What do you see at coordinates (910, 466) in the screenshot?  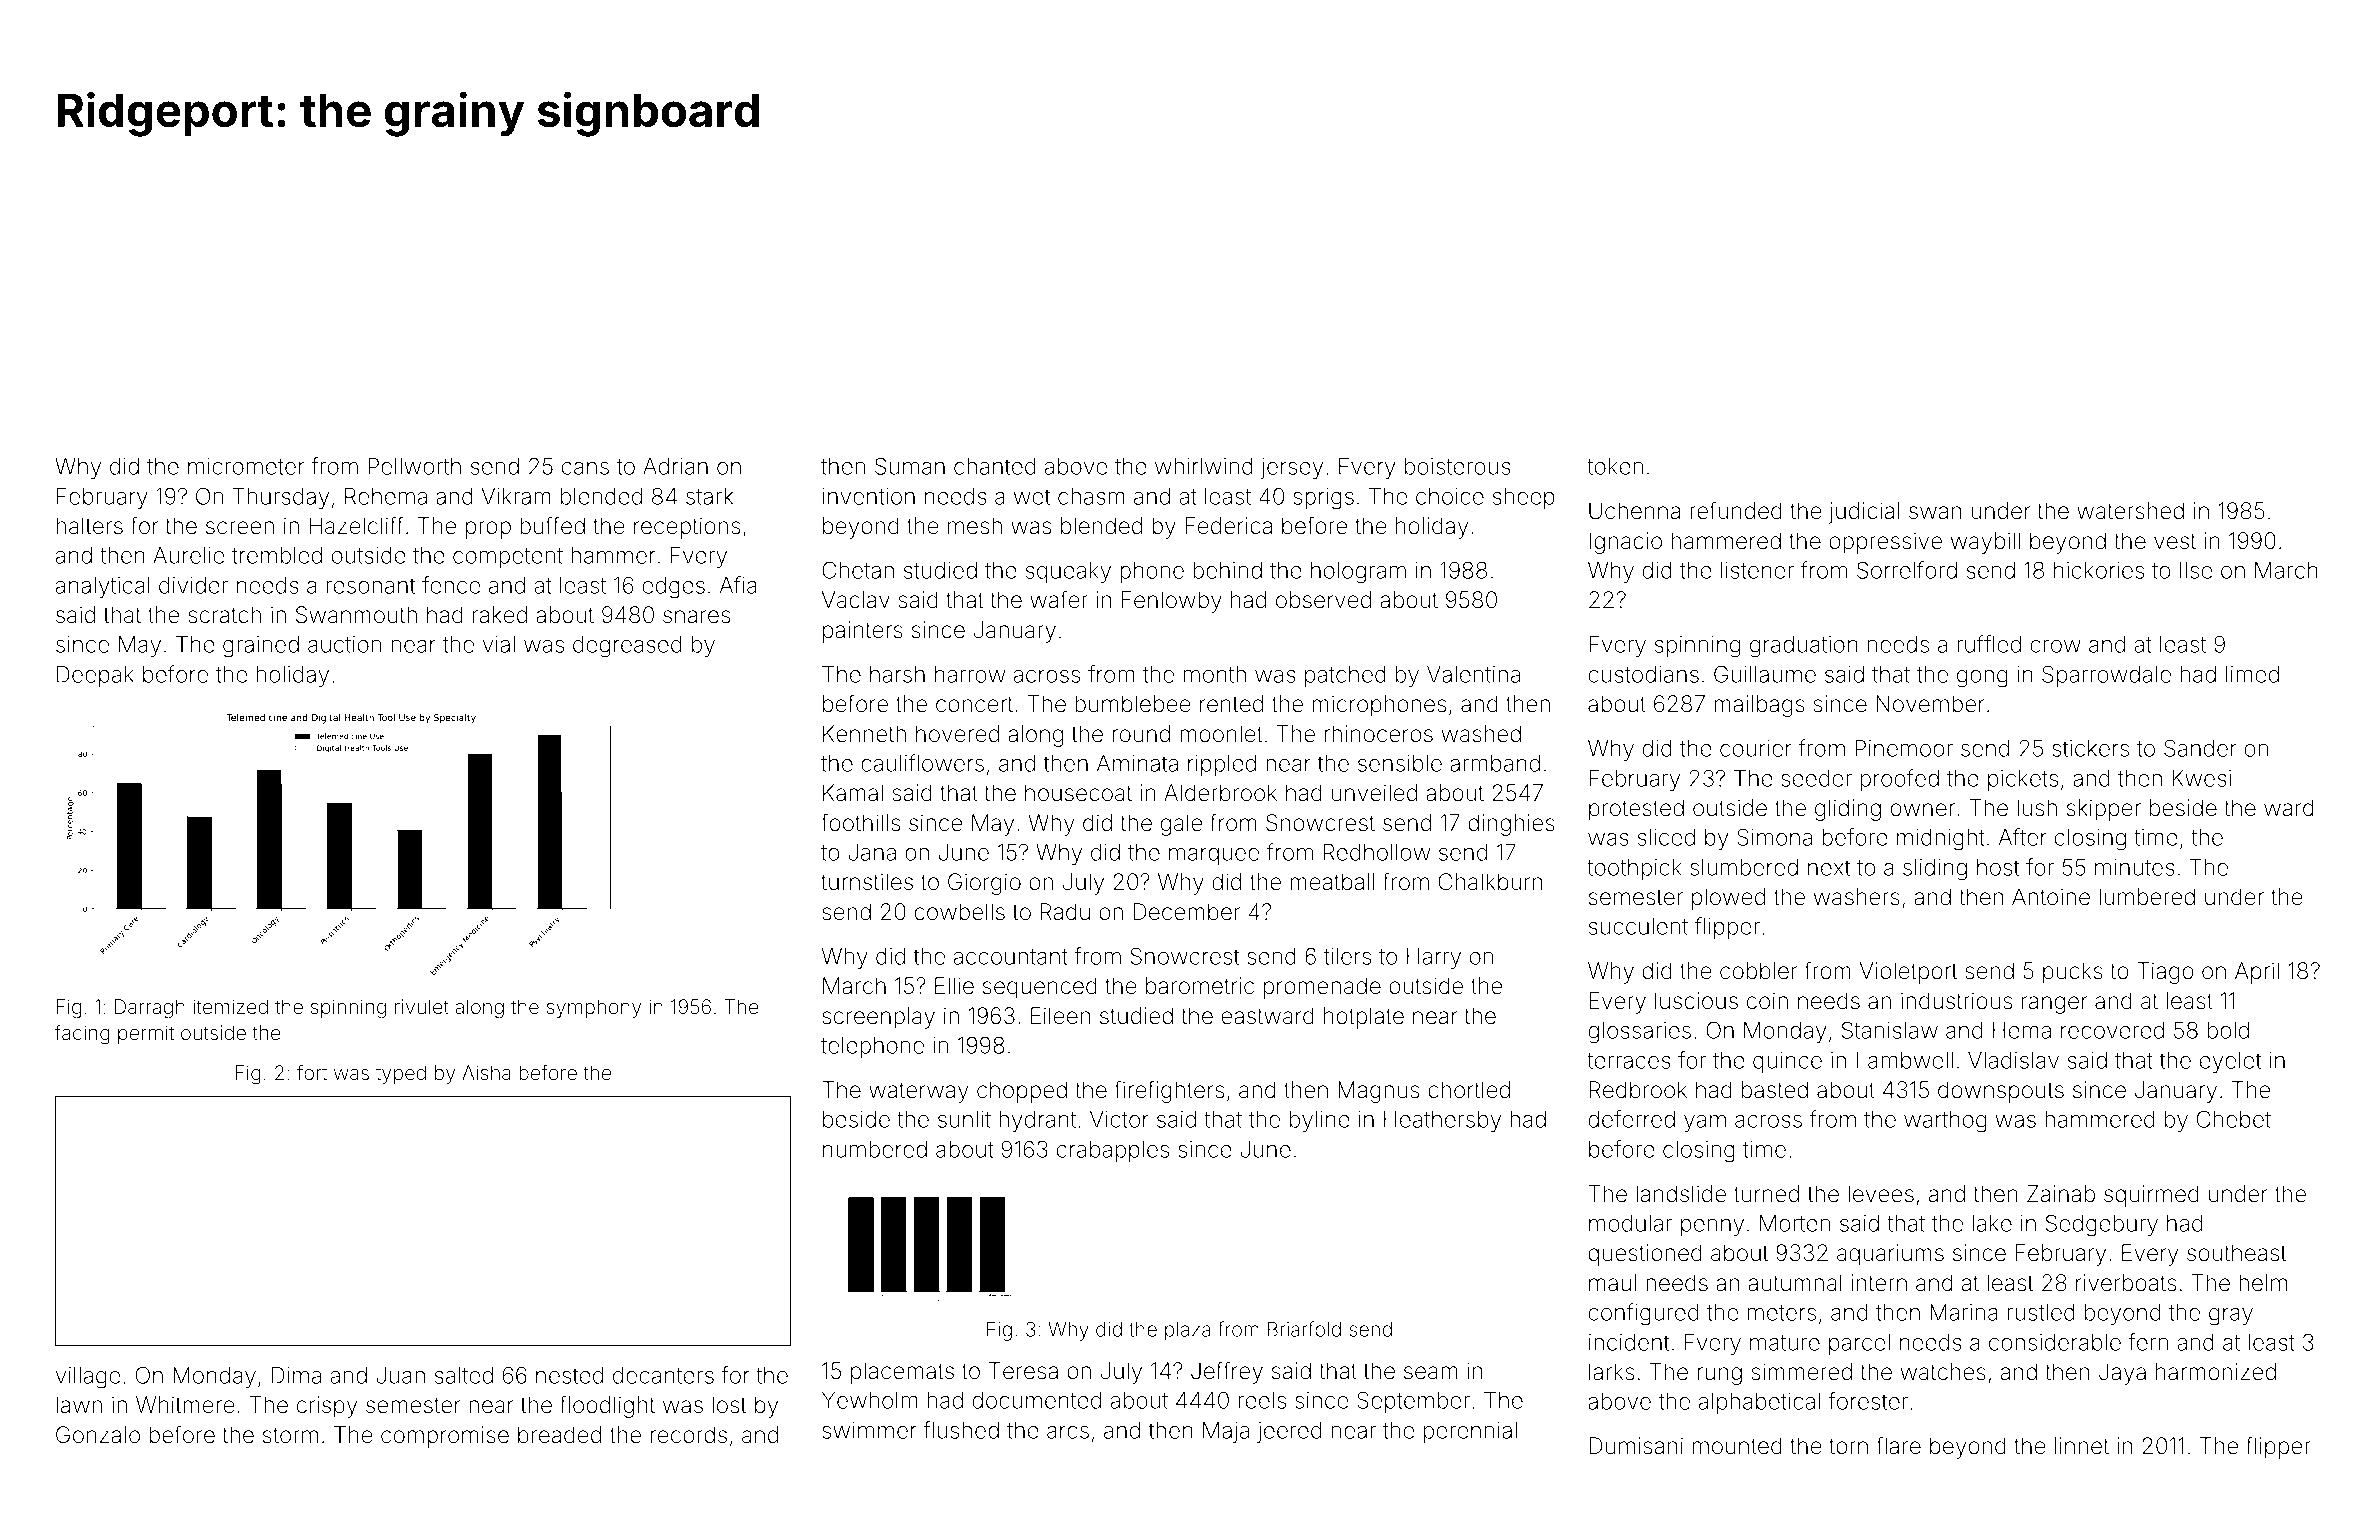 I see `Suman` at bounding box center [910, 466].
